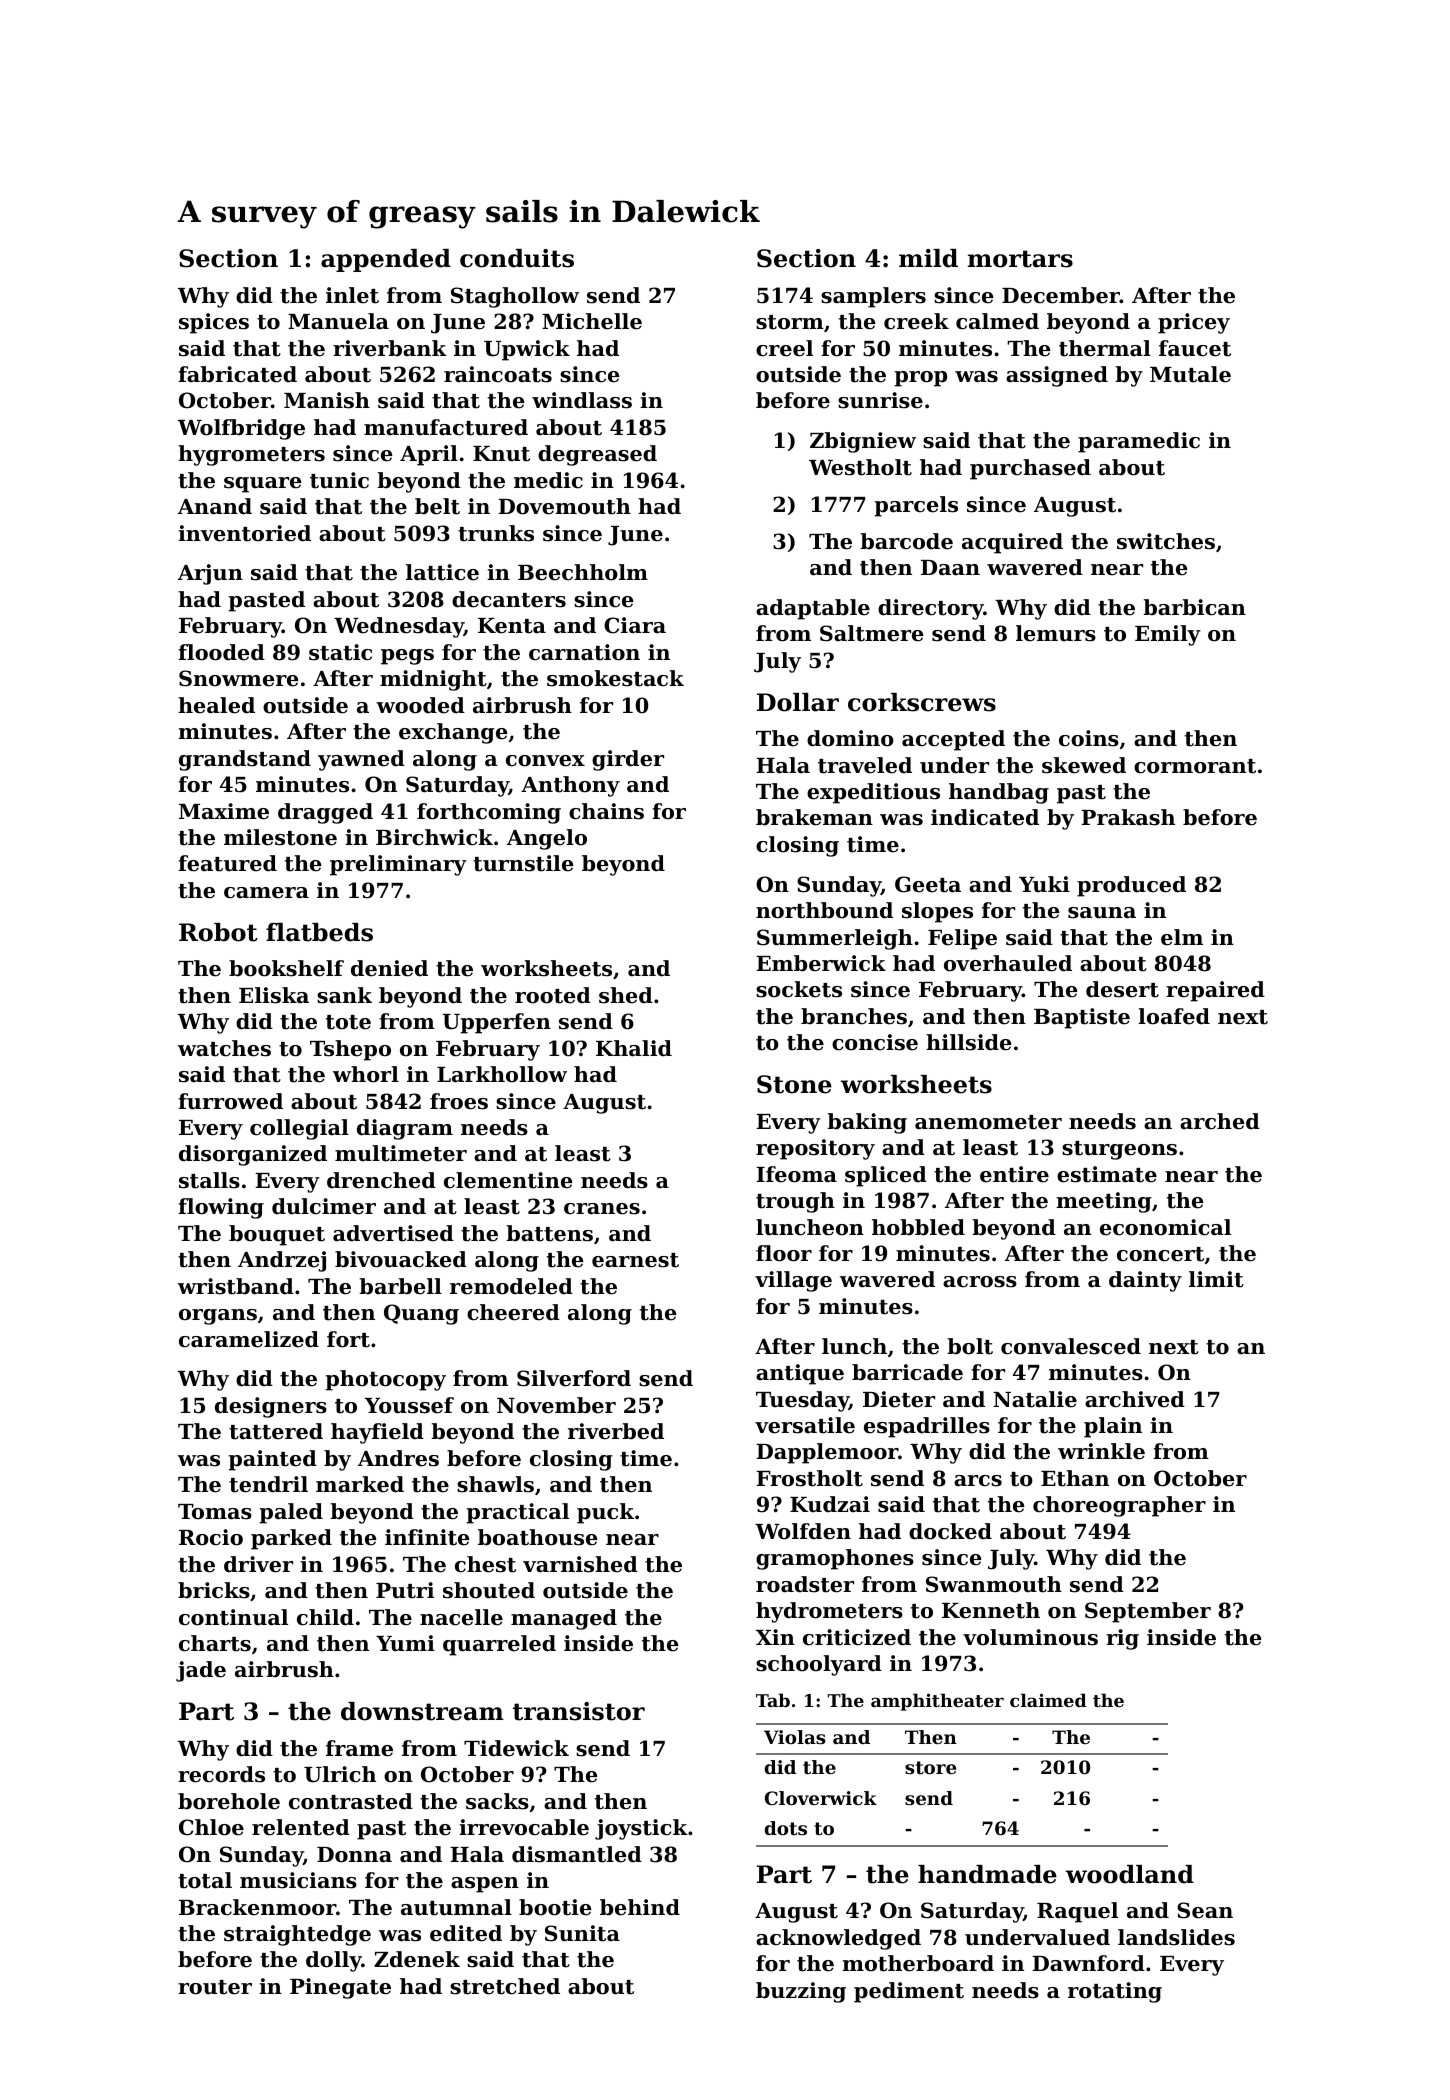 The width and height of the screenshot is (1450, 2100). Describe the element at coordinates (928, 258) in the screenshot. I see `mild` at that location.
